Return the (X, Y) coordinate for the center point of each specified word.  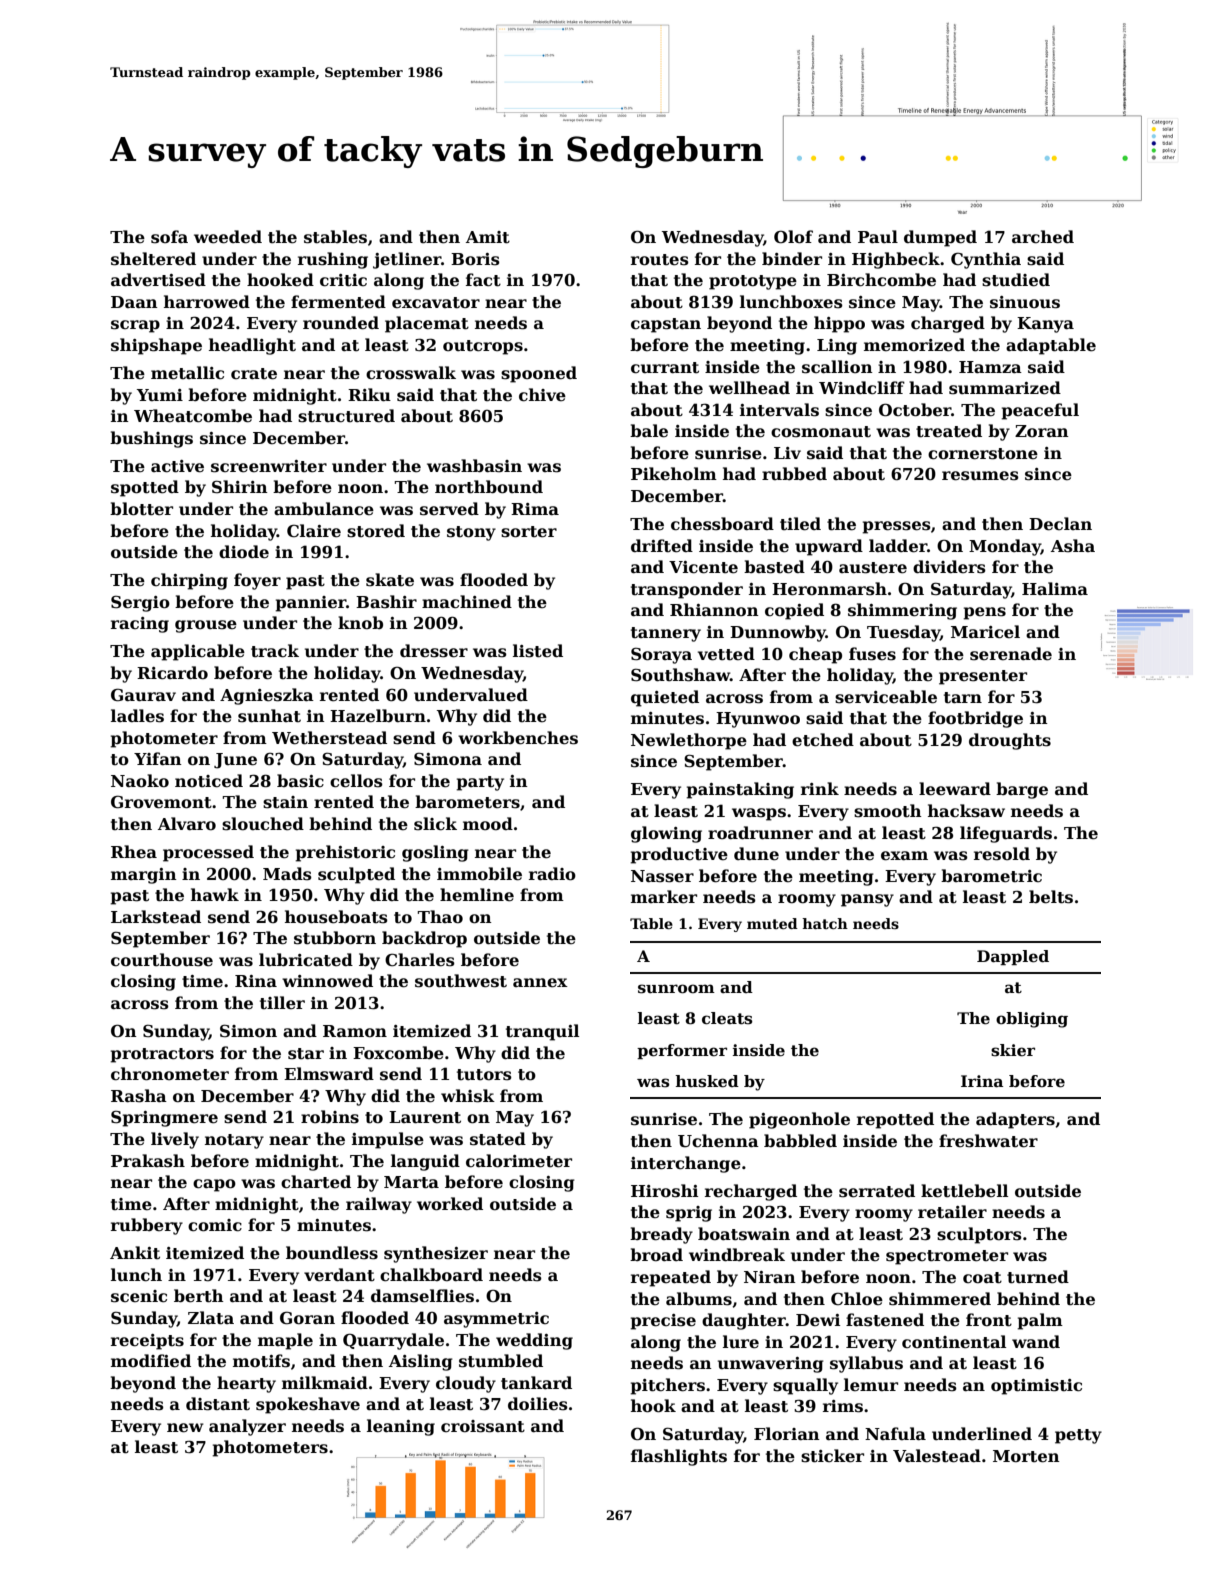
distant (218, 1404)
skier (1013, 1050)
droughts (1010, 741)
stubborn (335, 938)
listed (538, 651)
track (275, 651)
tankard (536, 1383)
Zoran (1042, 431)
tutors (484, 1075)
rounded (341, 323)
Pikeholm (674, 474)
